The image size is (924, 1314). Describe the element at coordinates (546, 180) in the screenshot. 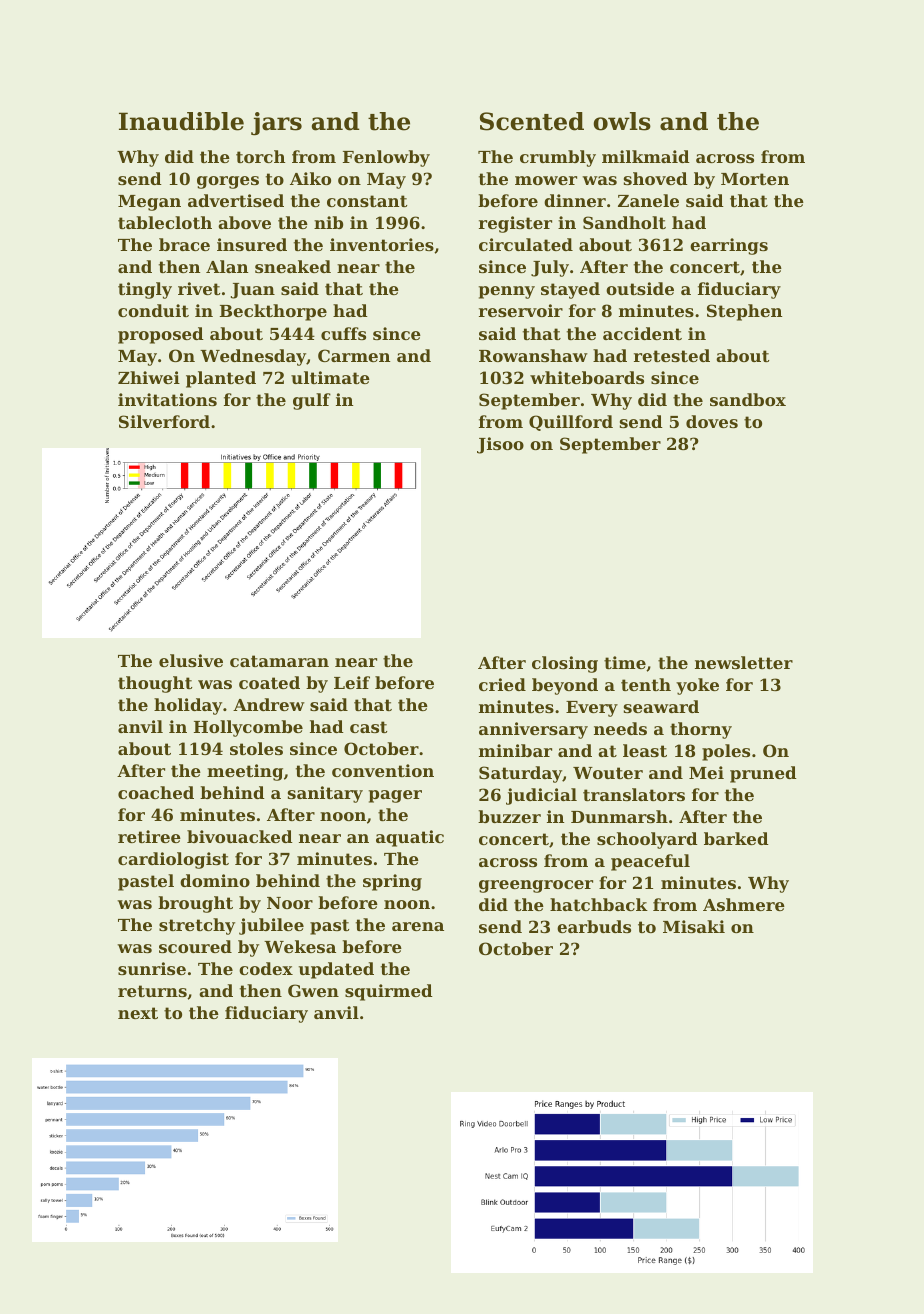

I see `mower` at that location.
